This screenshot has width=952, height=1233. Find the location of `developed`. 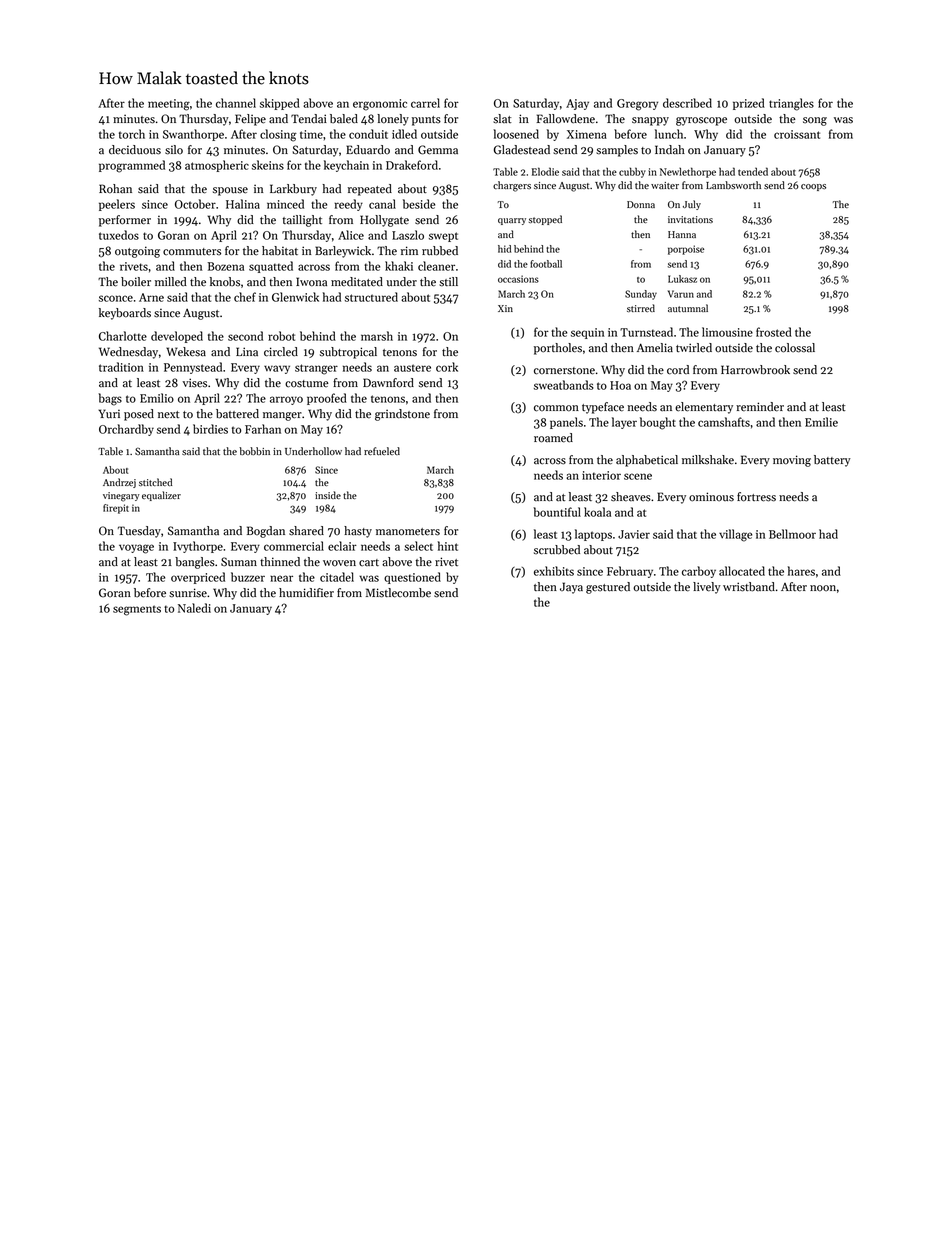

developed is located at coordinates (177, 337).
